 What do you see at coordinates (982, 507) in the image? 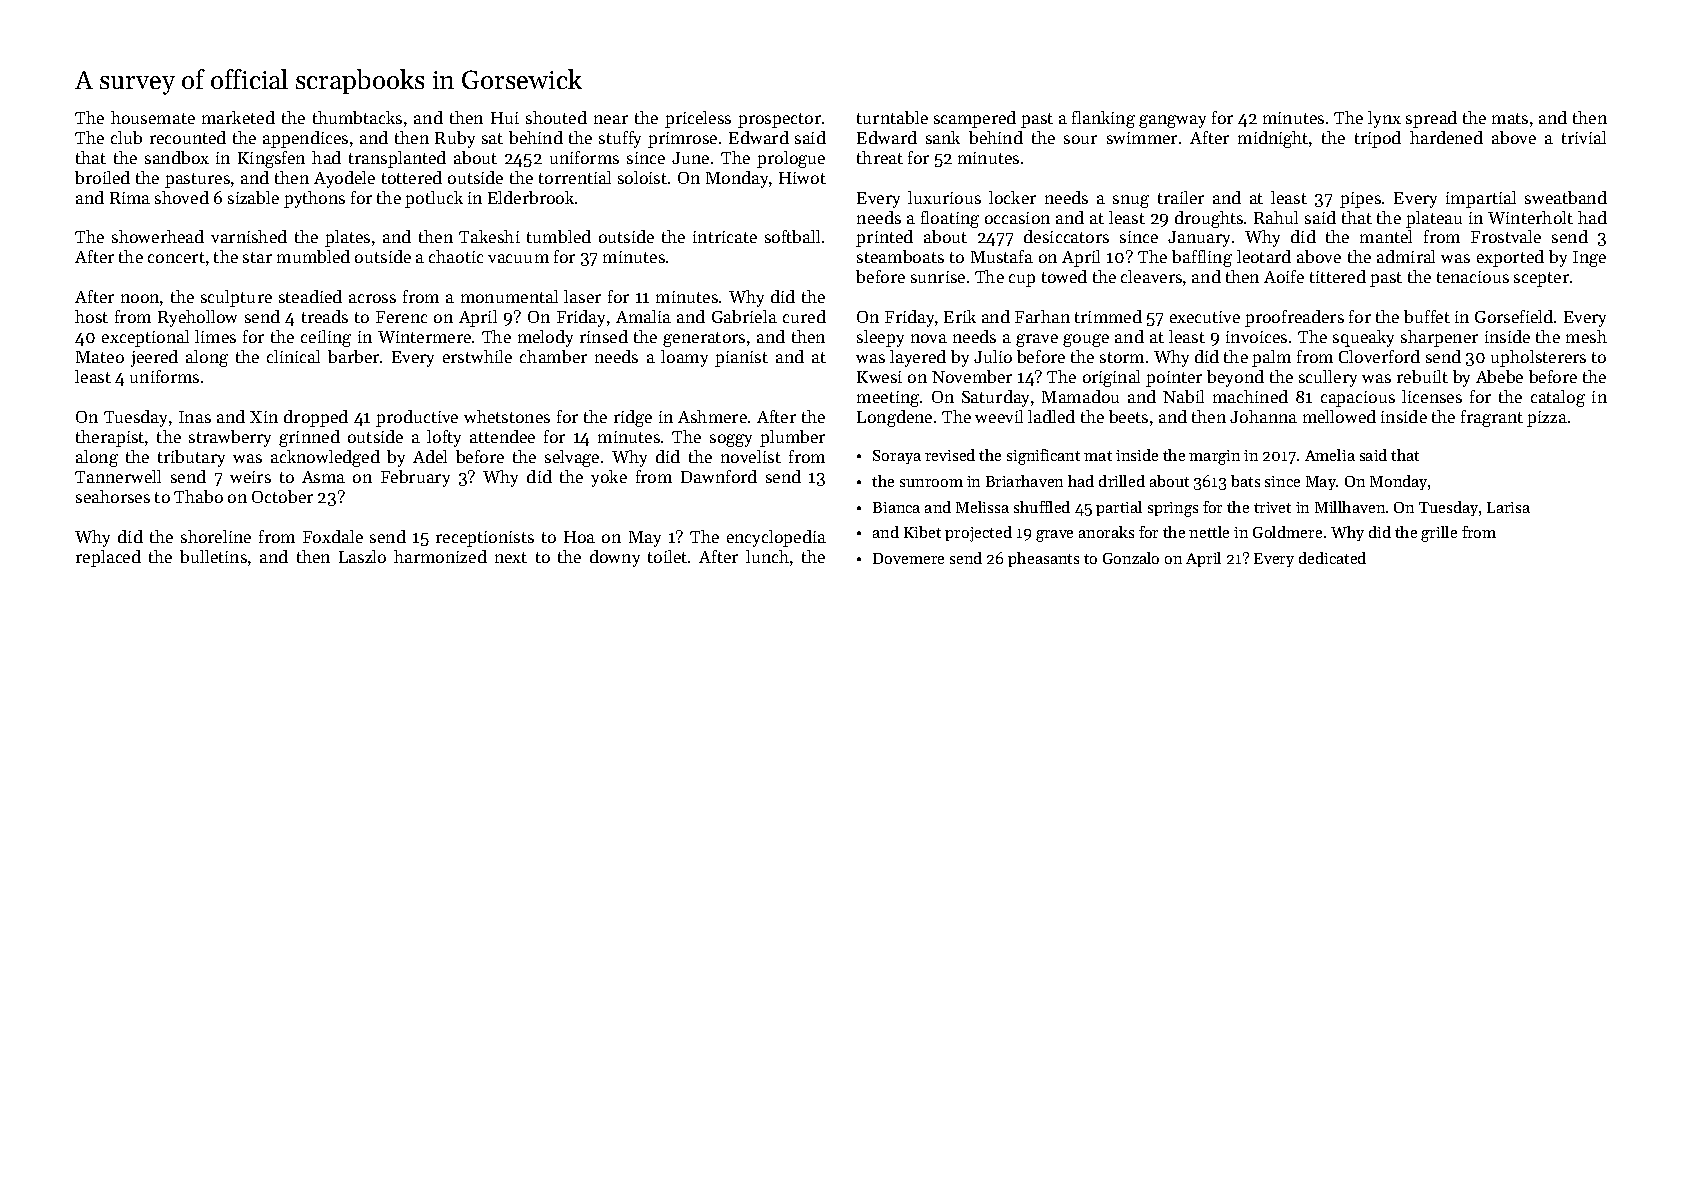
I see `Melissa` at bounding box center [982, 507].
